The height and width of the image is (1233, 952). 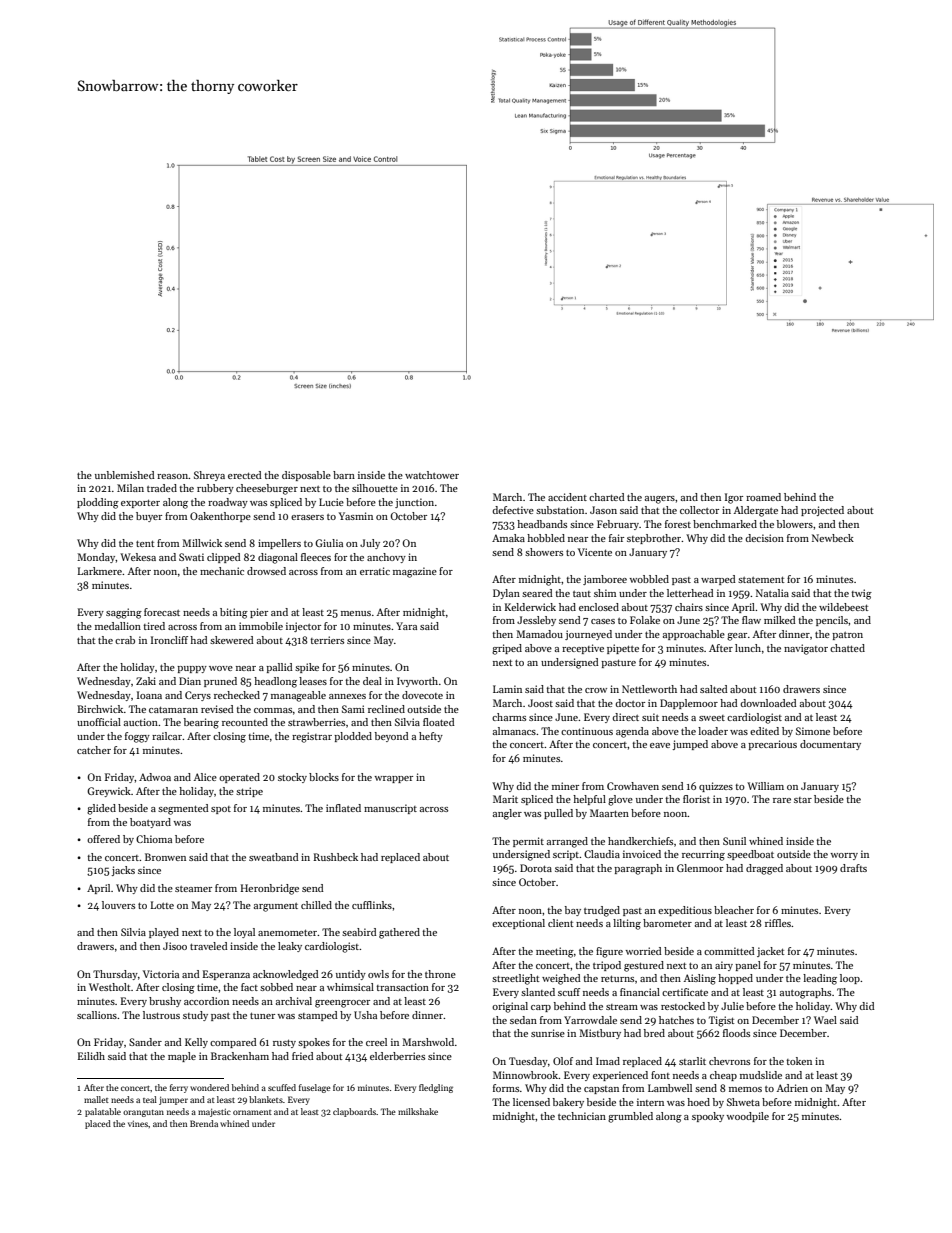 I want to click on Chioma, so click(x=154, y=839).
